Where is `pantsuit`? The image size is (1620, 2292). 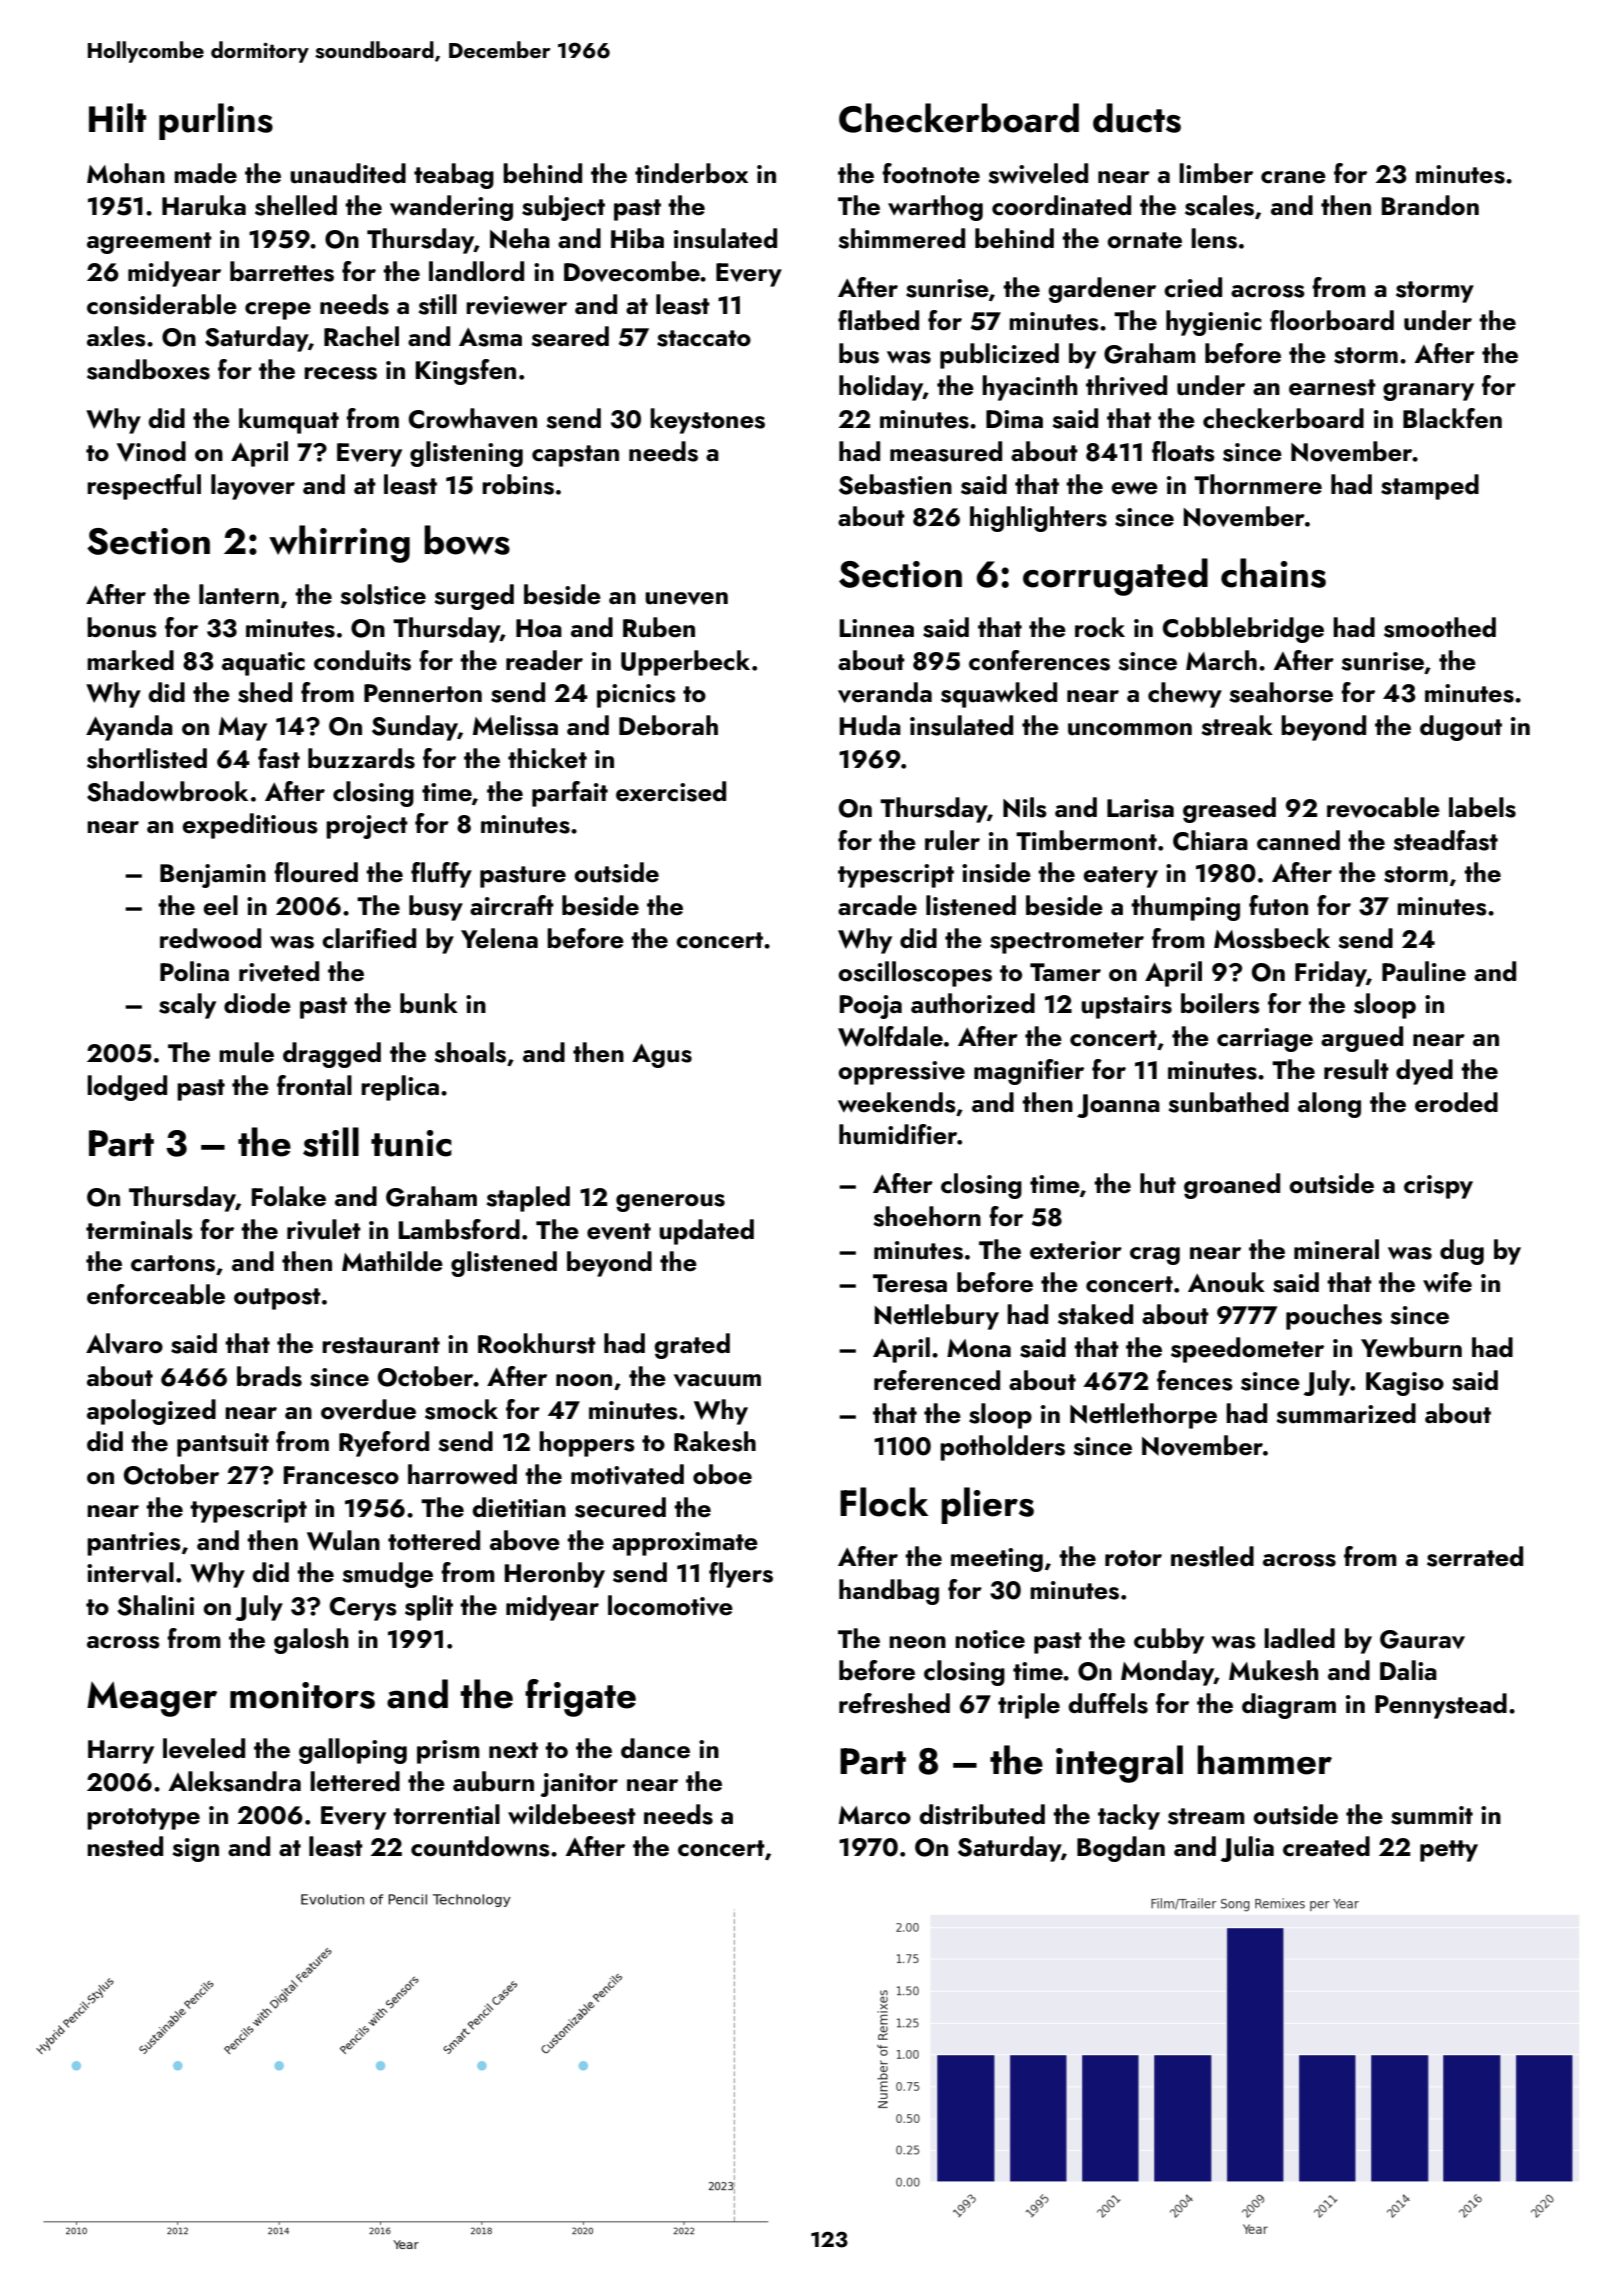
pantsuit is located at coordinates (223, 1445).
